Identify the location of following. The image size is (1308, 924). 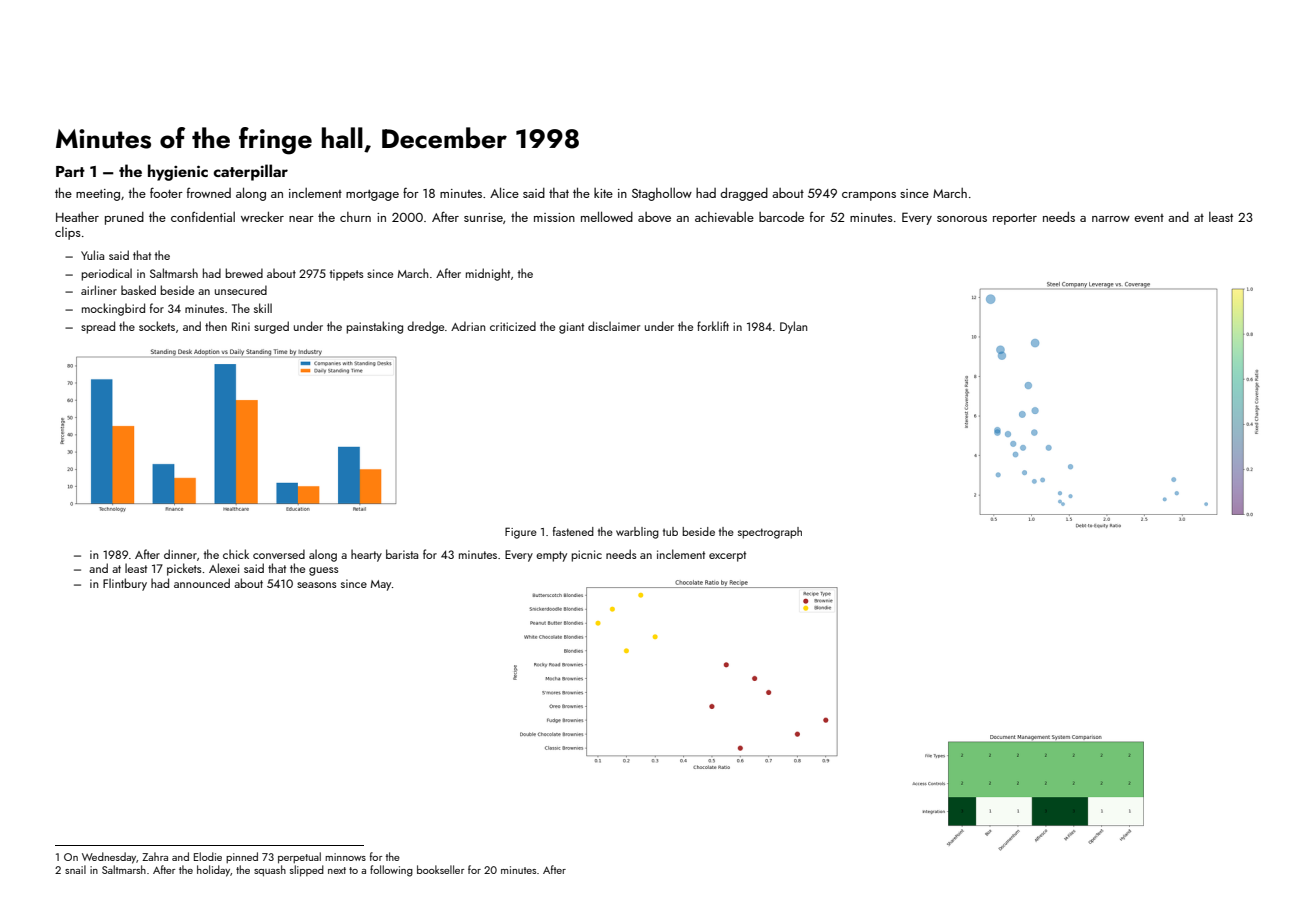
(391, 871).
